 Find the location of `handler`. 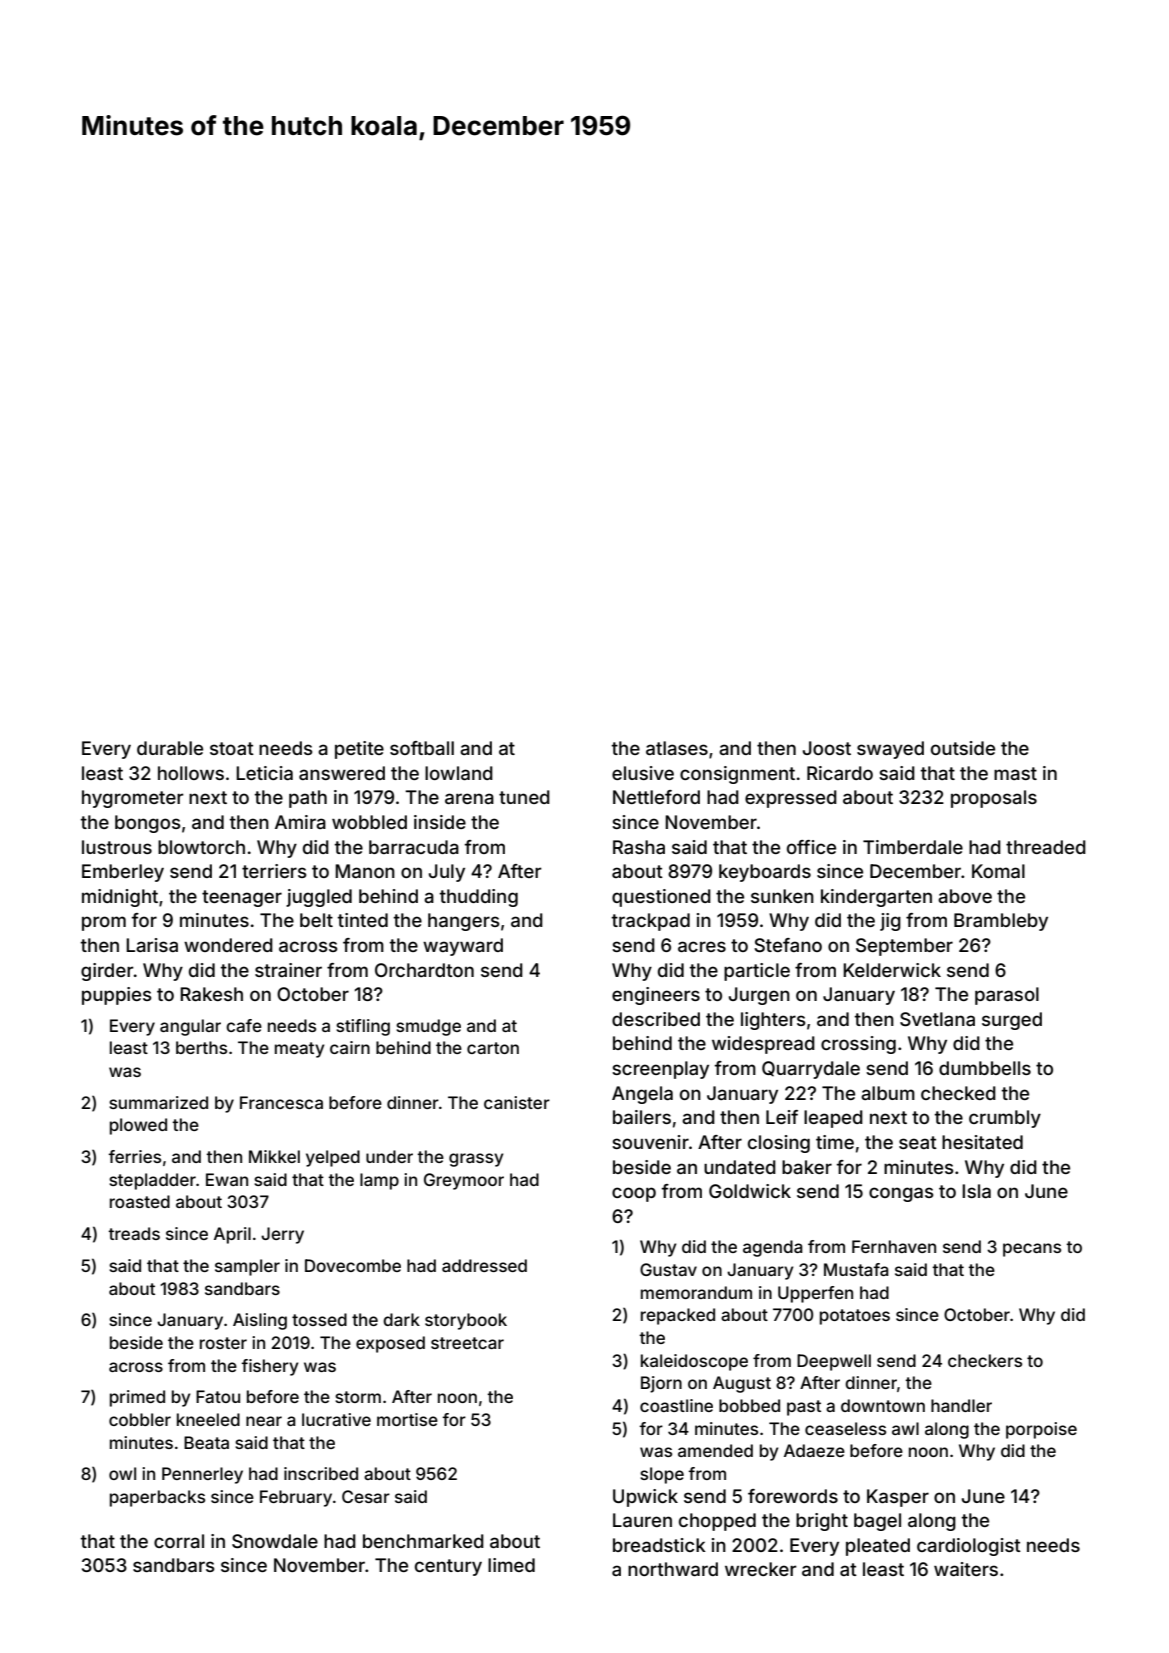

handler is located at coordinates (961, 1405).
